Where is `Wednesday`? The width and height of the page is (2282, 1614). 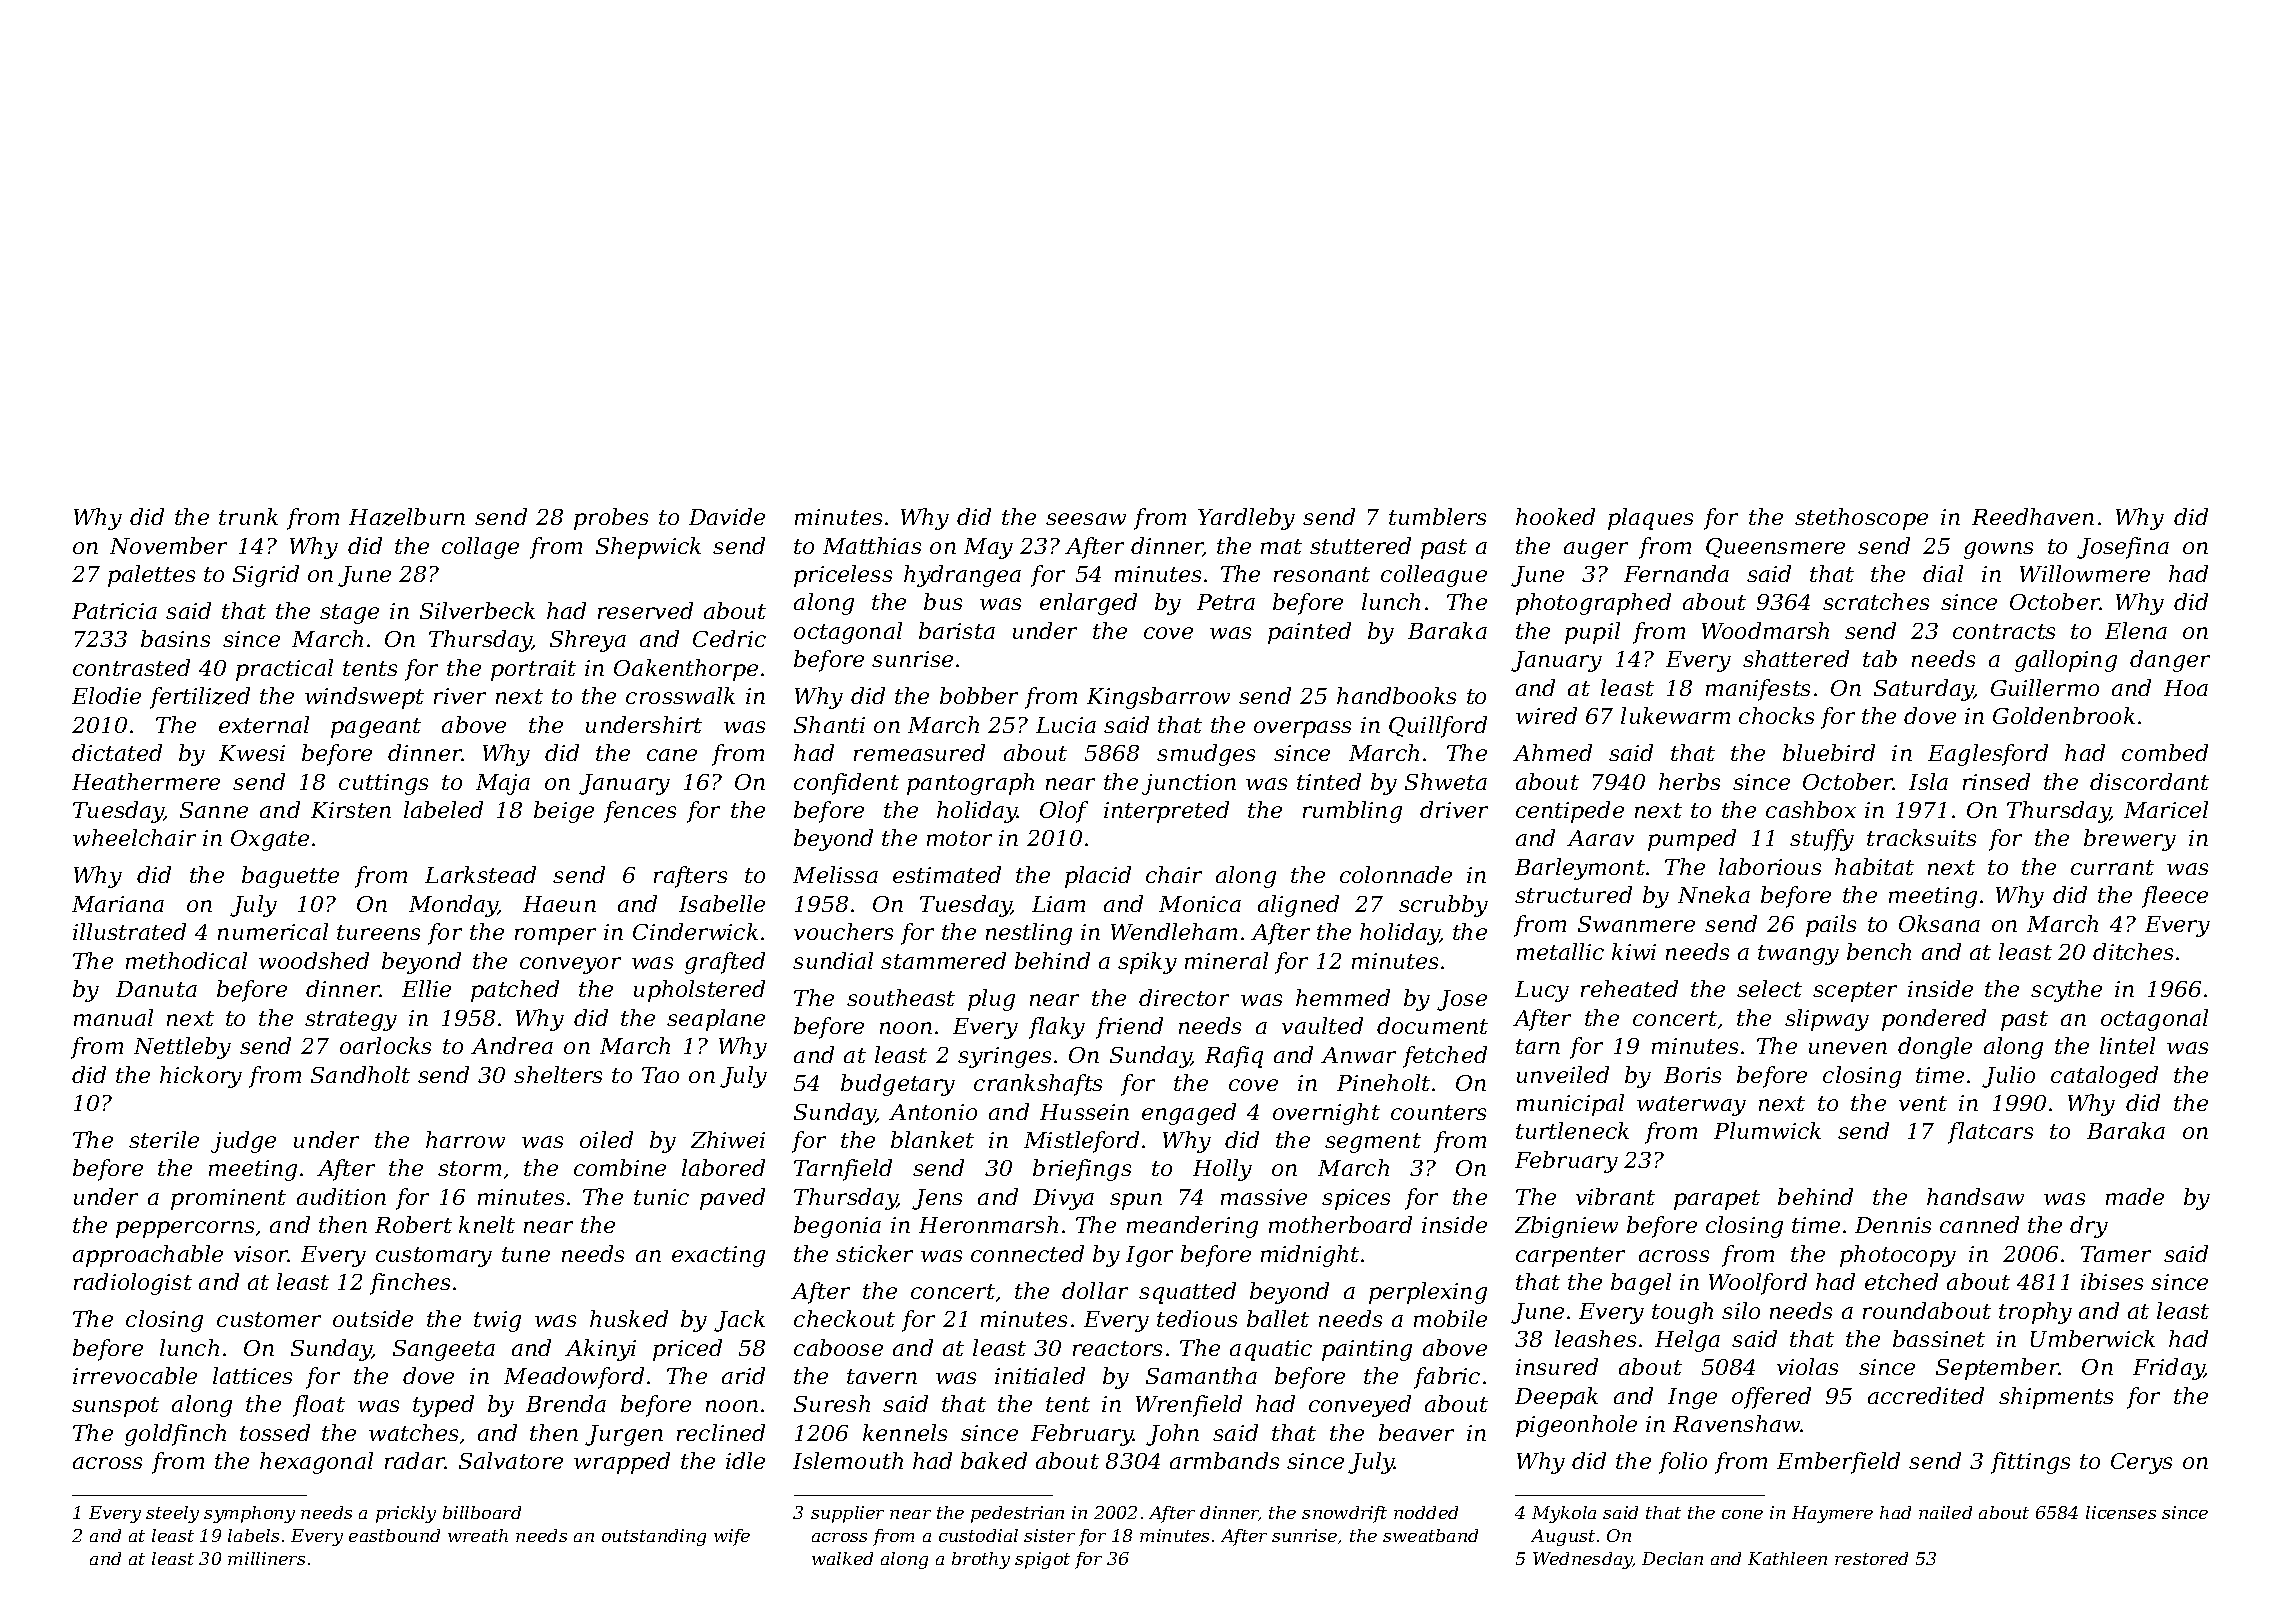 Wednesday is located at coordinates (1583, 1560).
